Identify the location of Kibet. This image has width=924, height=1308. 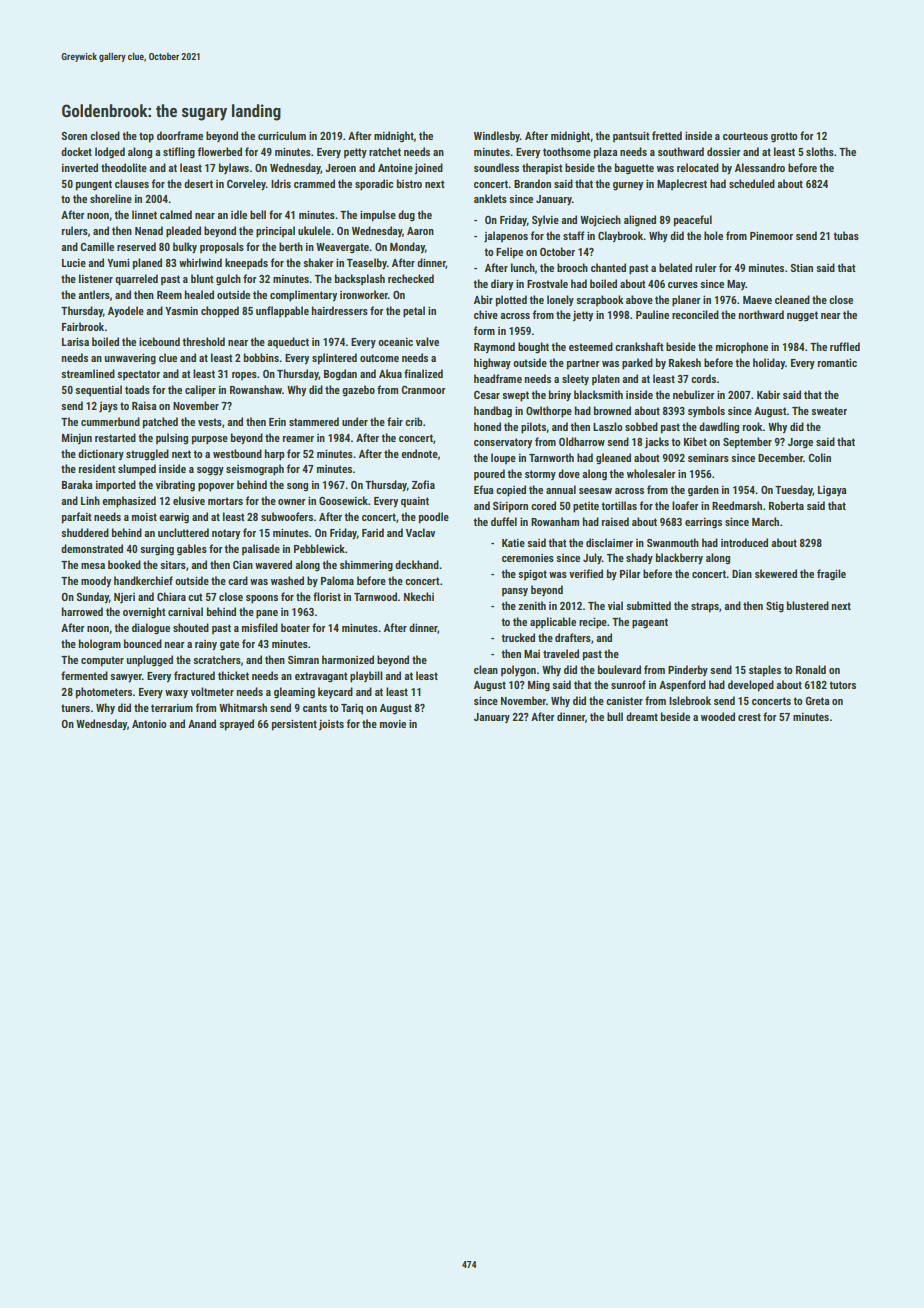
(695, 441).
